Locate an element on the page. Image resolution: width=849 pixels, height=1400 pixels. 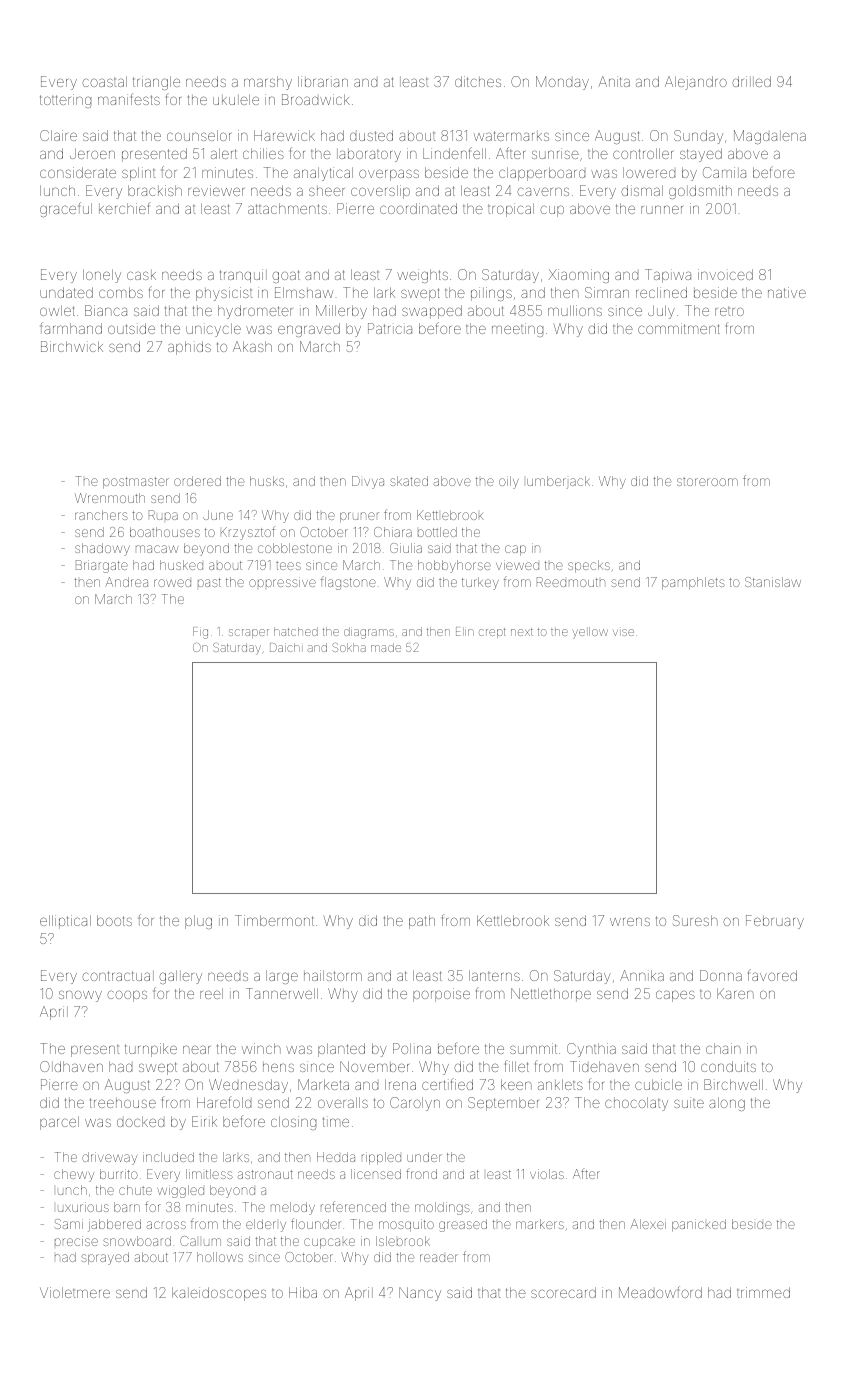
kaleidoscopes is located at coordinates (219, 1294).
